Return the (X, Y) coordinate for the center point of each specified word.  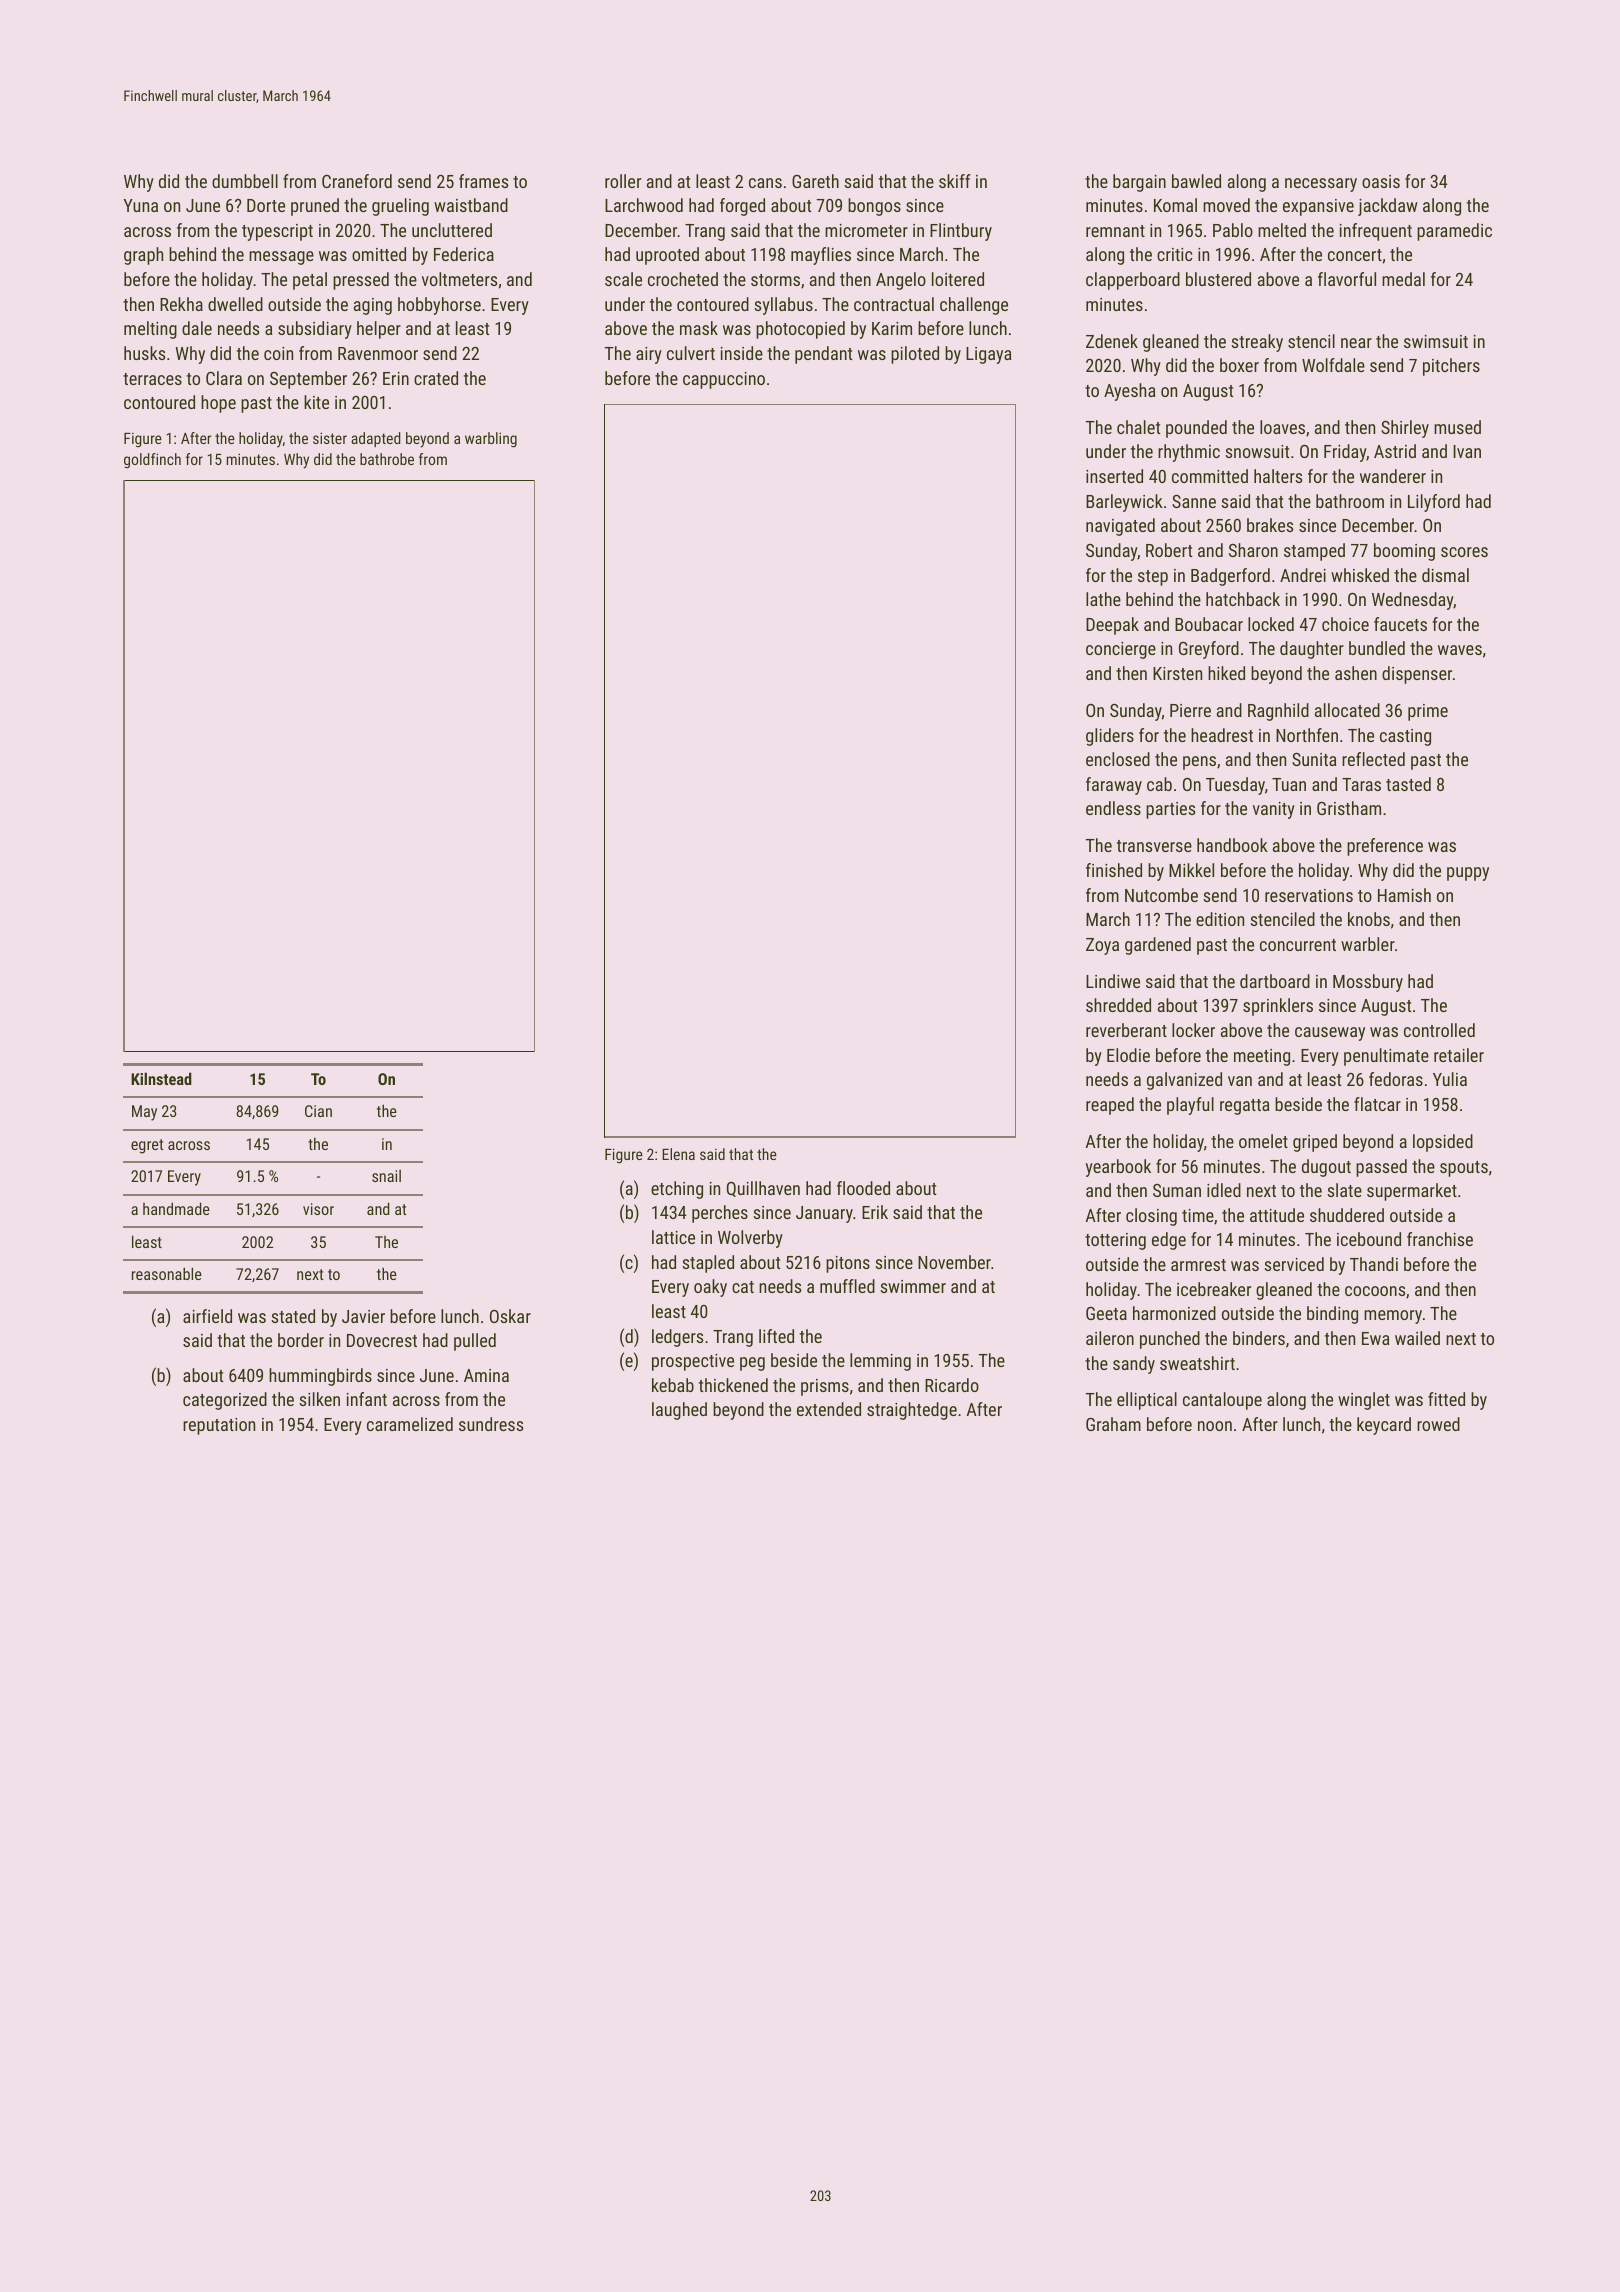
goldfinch (152, 461)
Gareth (815, 181)
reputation (219, 1426)
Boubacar (1209, 624)
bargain (1139, 183)
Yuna (141, 205)
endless (1113, 808)
